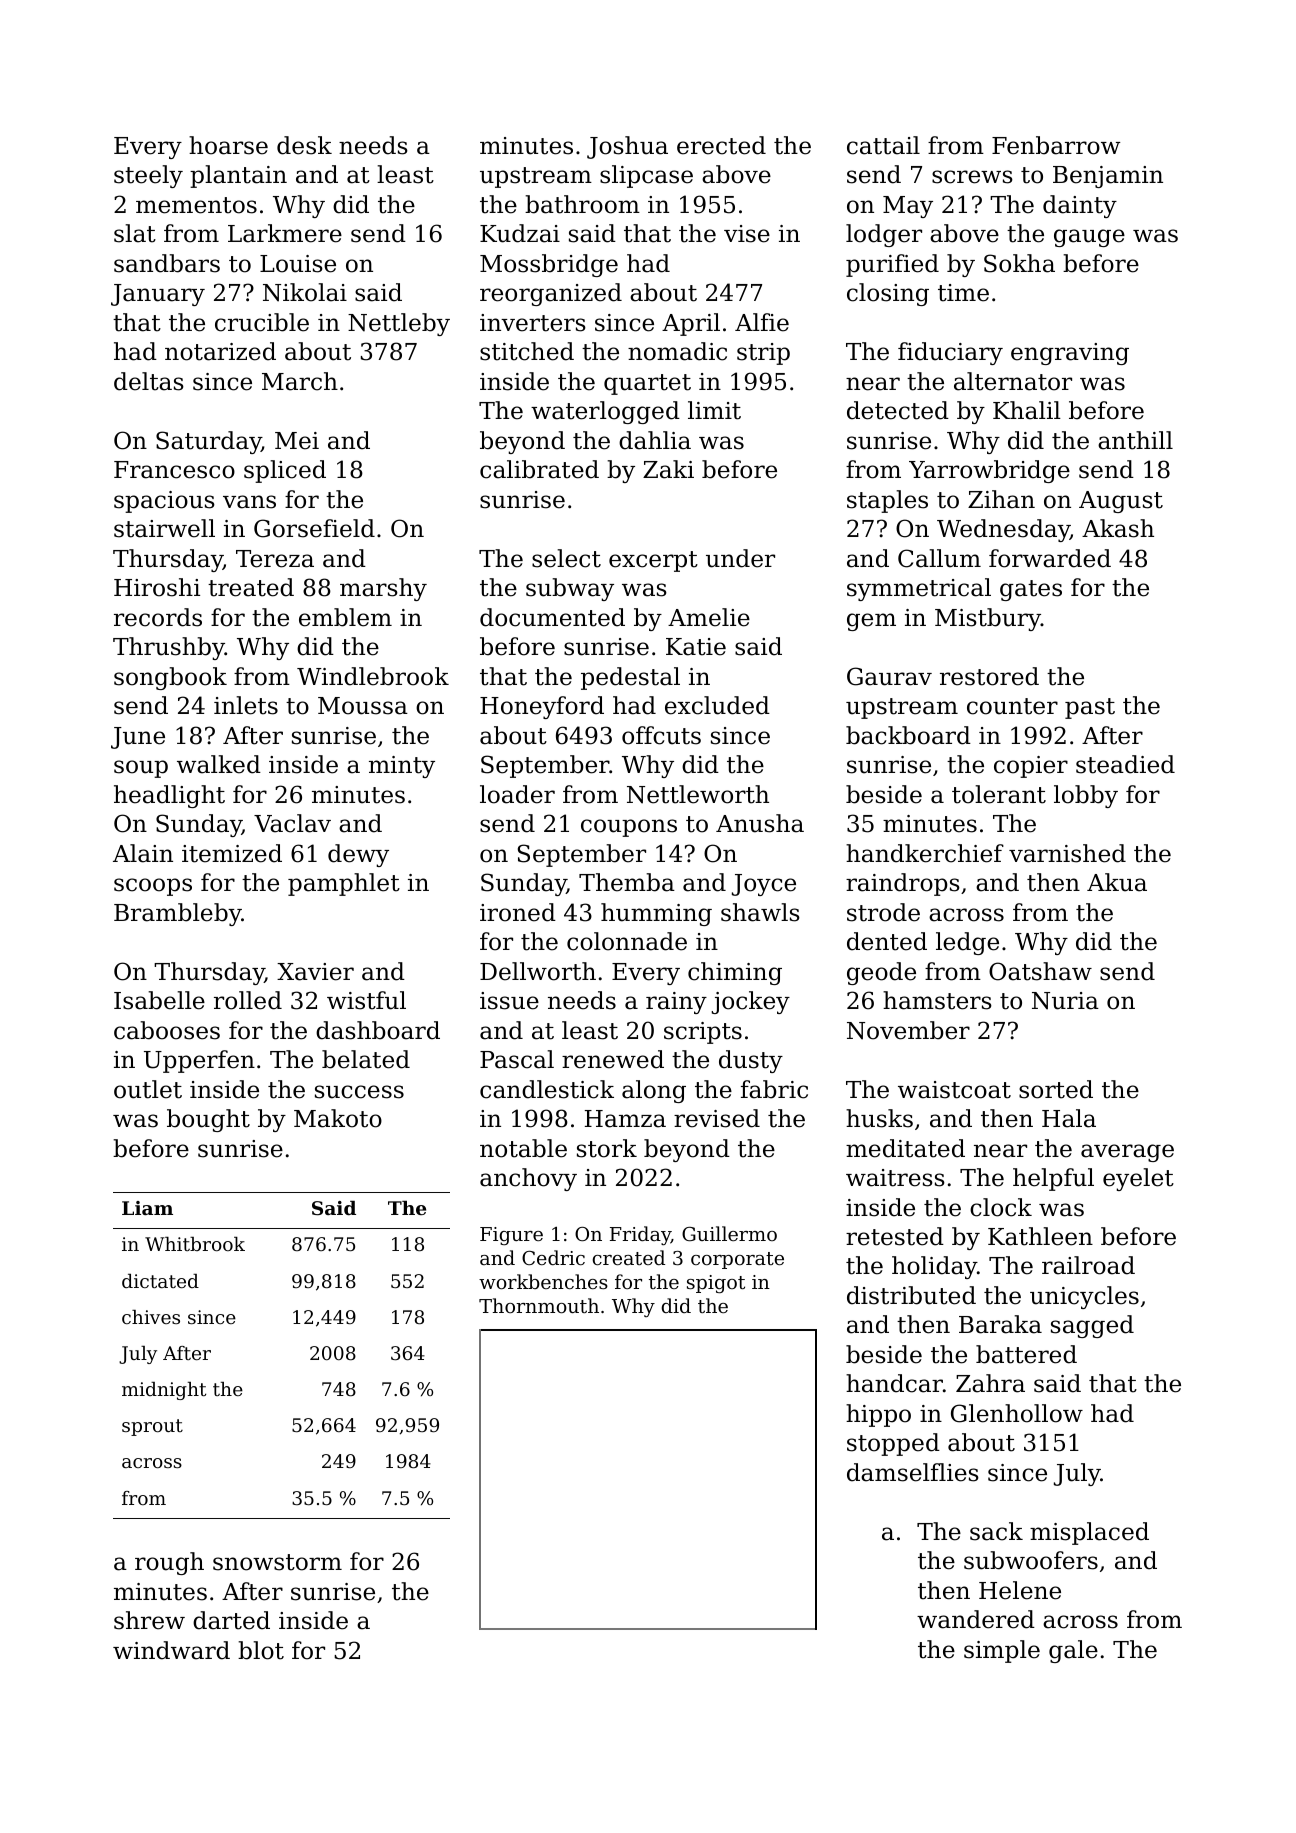 The width and height of the image is (1296, 1833). Describe the element at coordinates (169, 1563) in the image. I see `rough` at that location.
